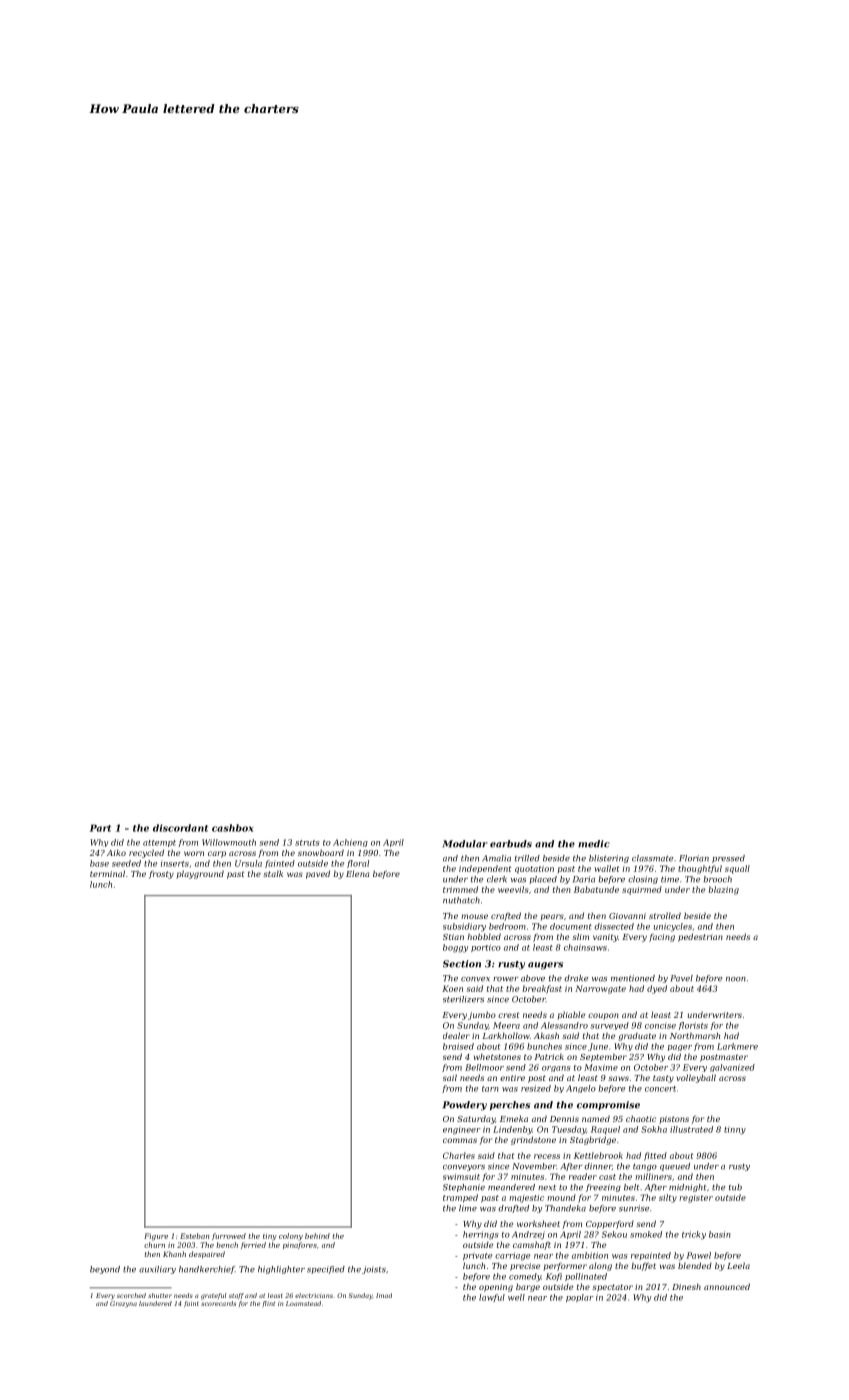 The width and height of the page is (849, 1400). I want to click on Figure, so click(156, 1237).
